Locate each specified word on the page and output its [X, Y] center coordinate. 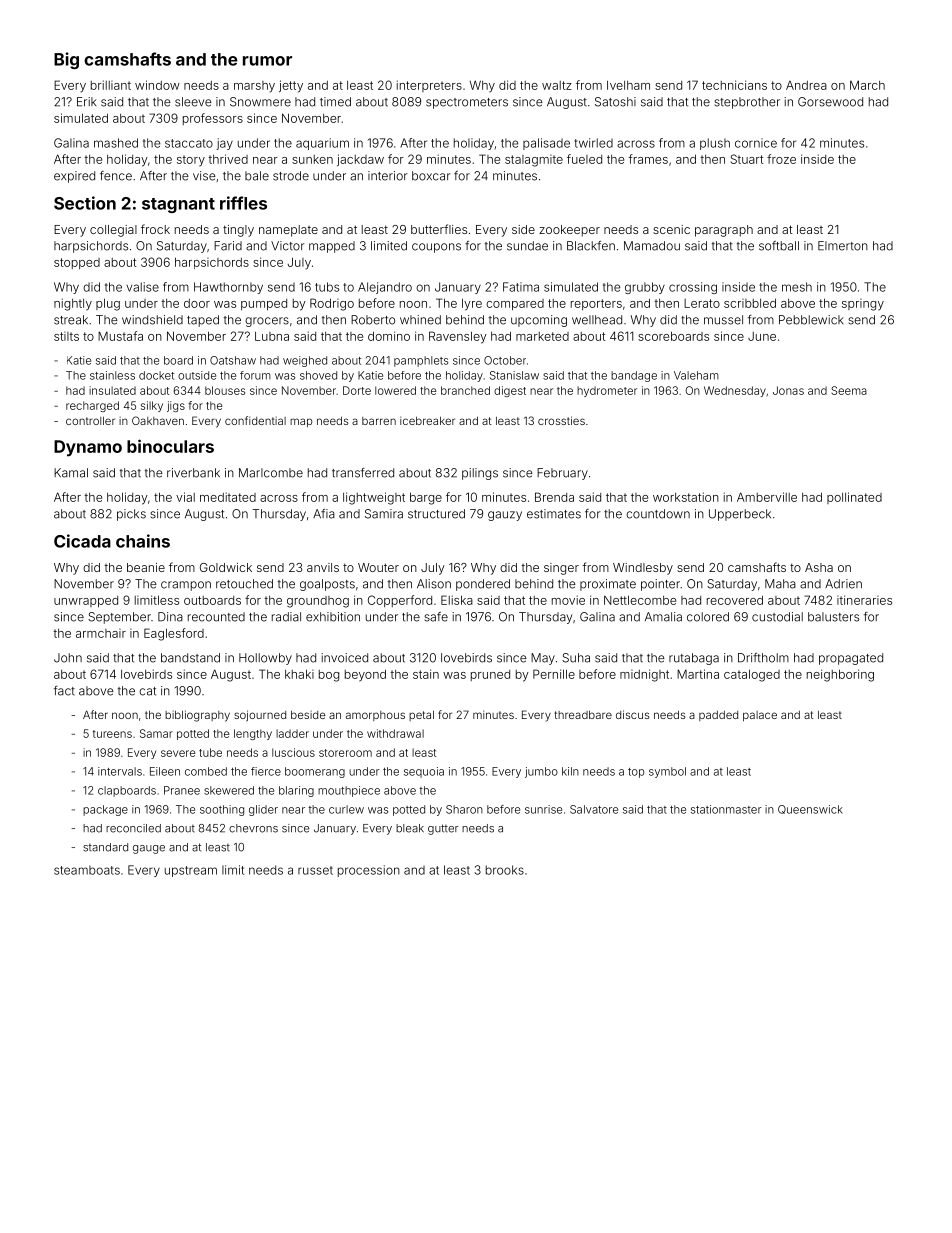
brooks [505, 870]
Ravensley [458, 337]
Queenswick [810, 809]
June [762, 336]
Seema [849, 390]
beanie [146, 567]
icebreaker [427, 420]
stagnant [178, 205]
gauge [149, 849]
